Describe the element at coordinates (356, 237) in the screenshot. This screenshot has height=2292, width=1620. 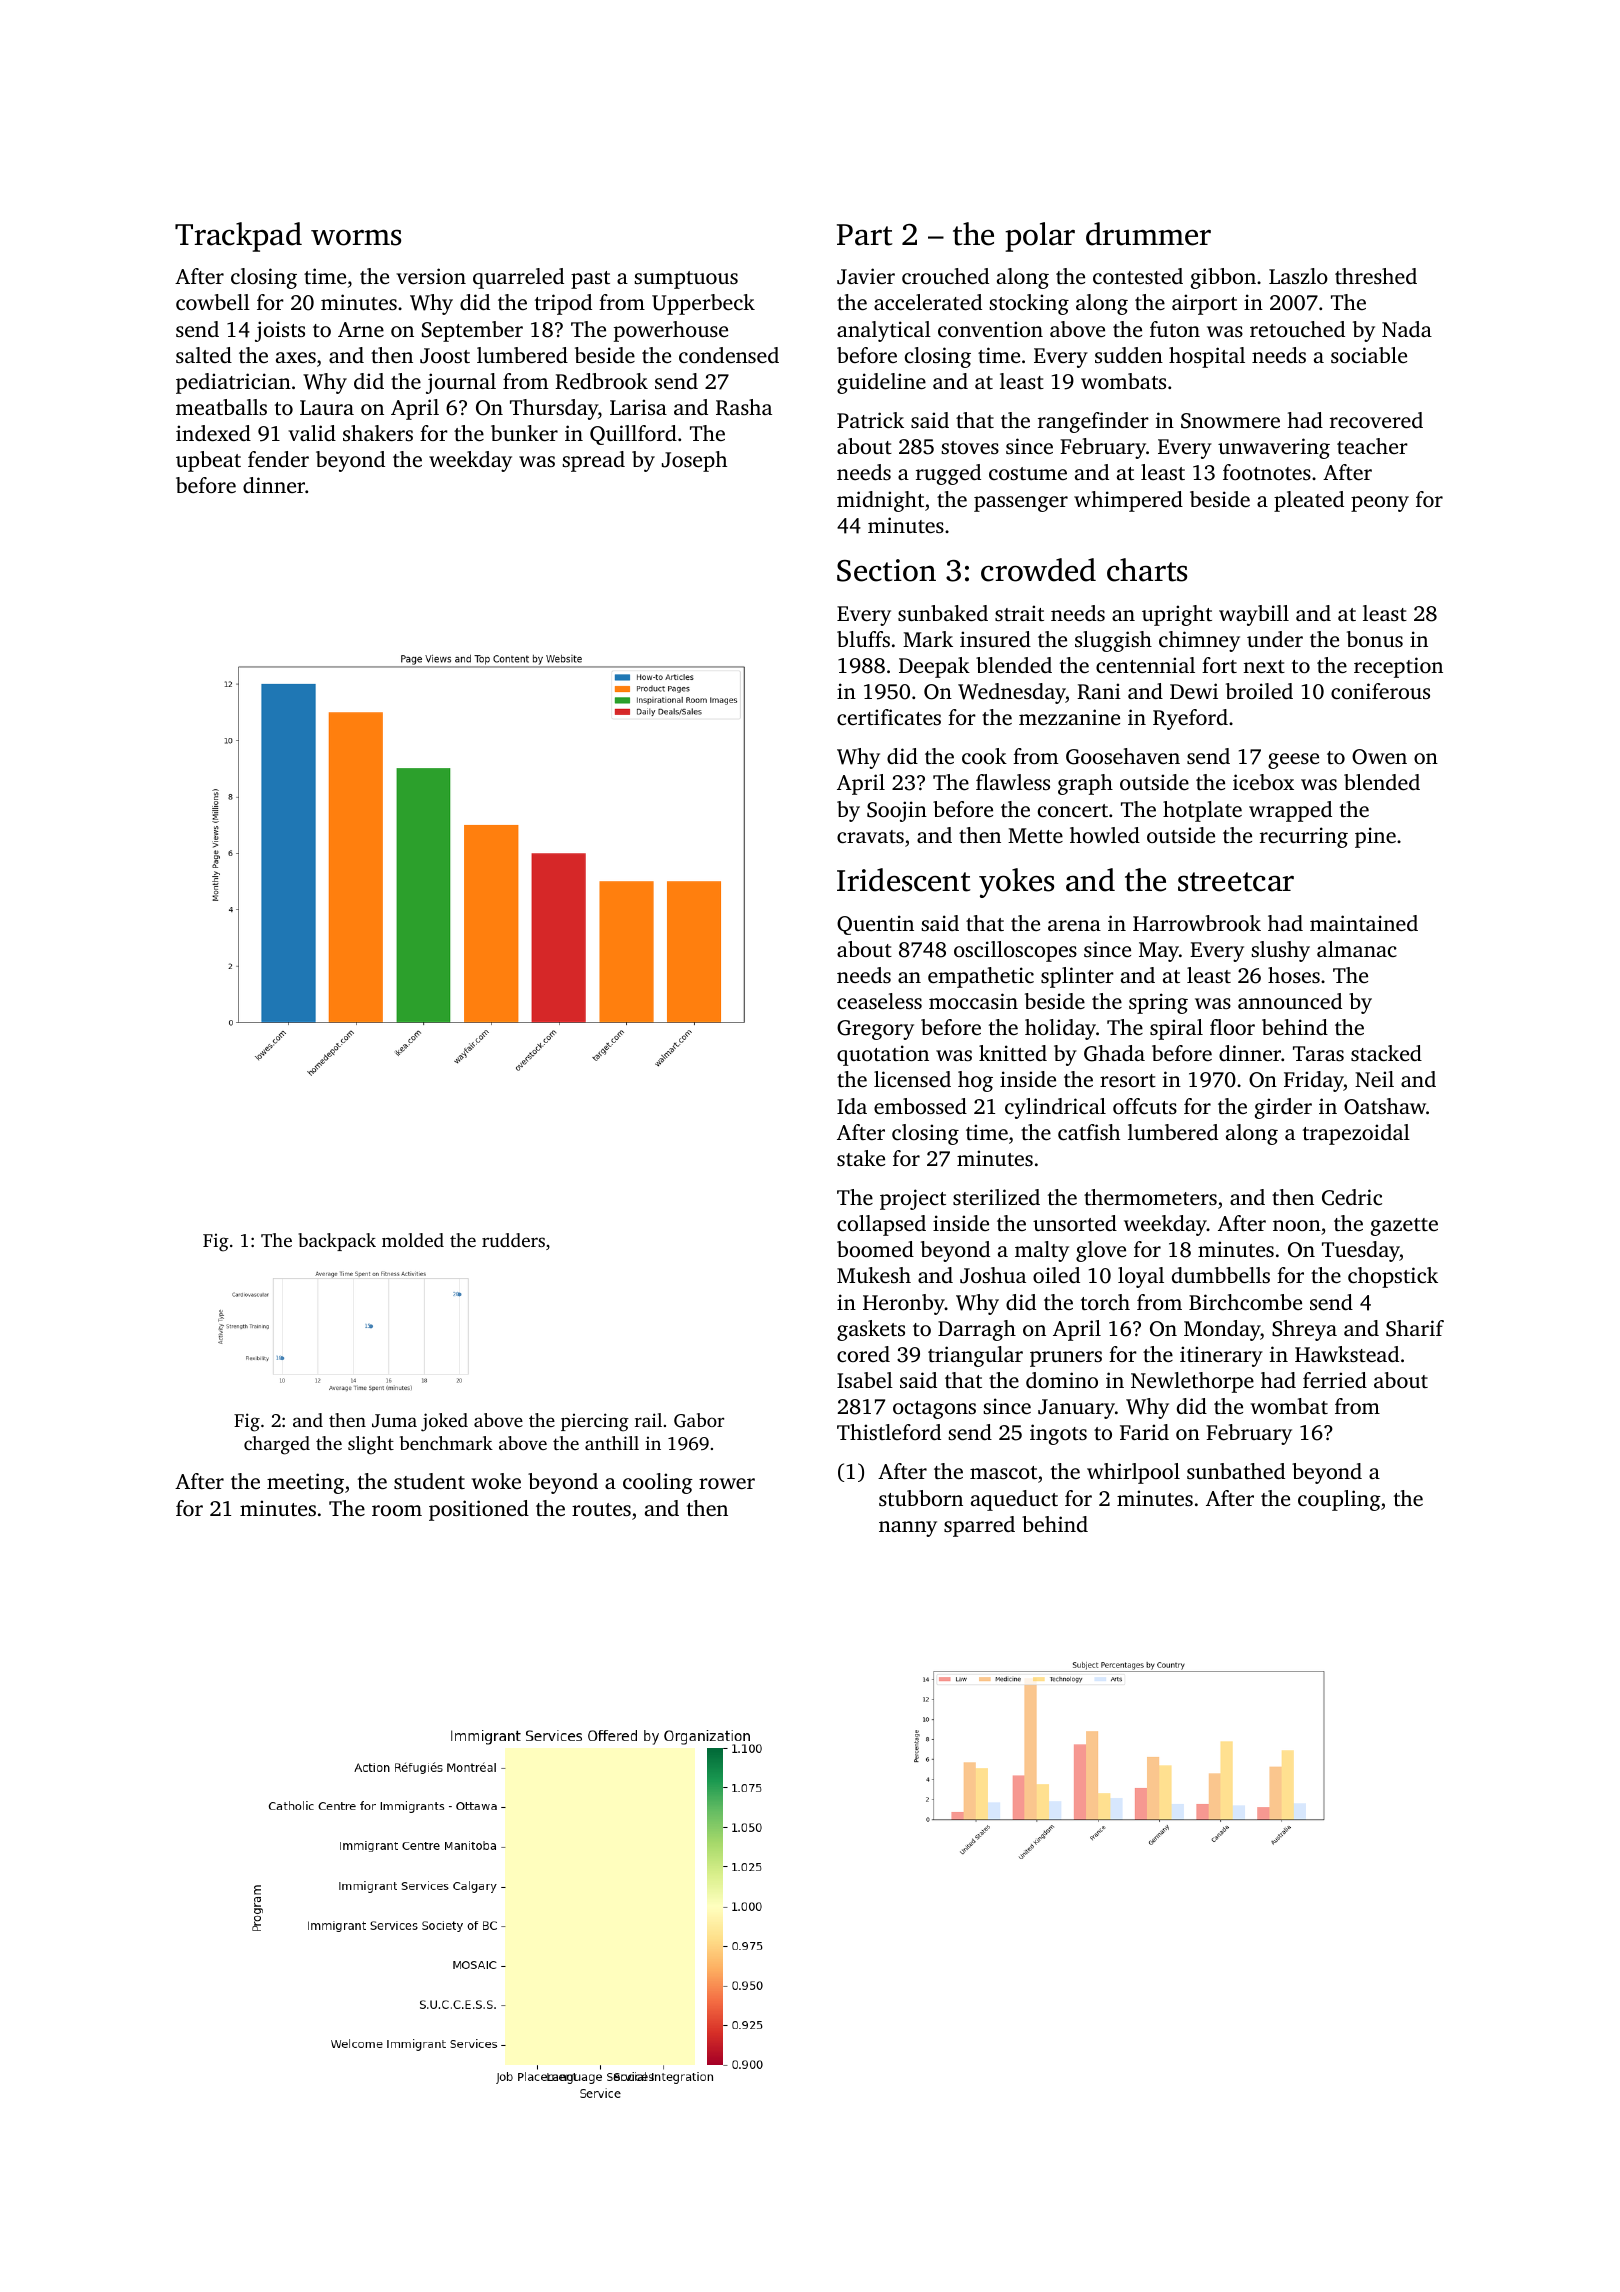
I see `worms` at that location.
